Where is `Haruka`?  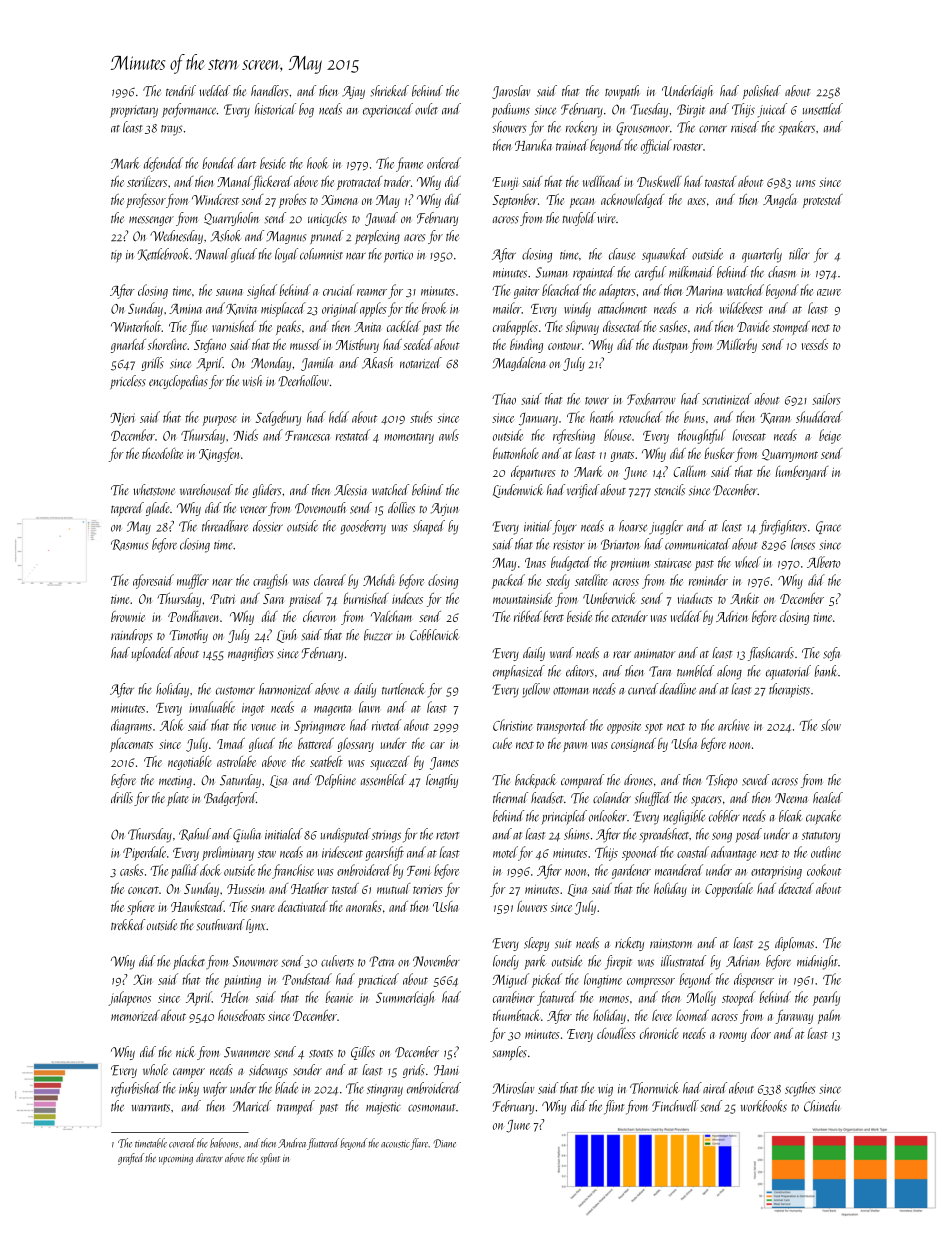 Haruka is located at coordinates (533, 145).
